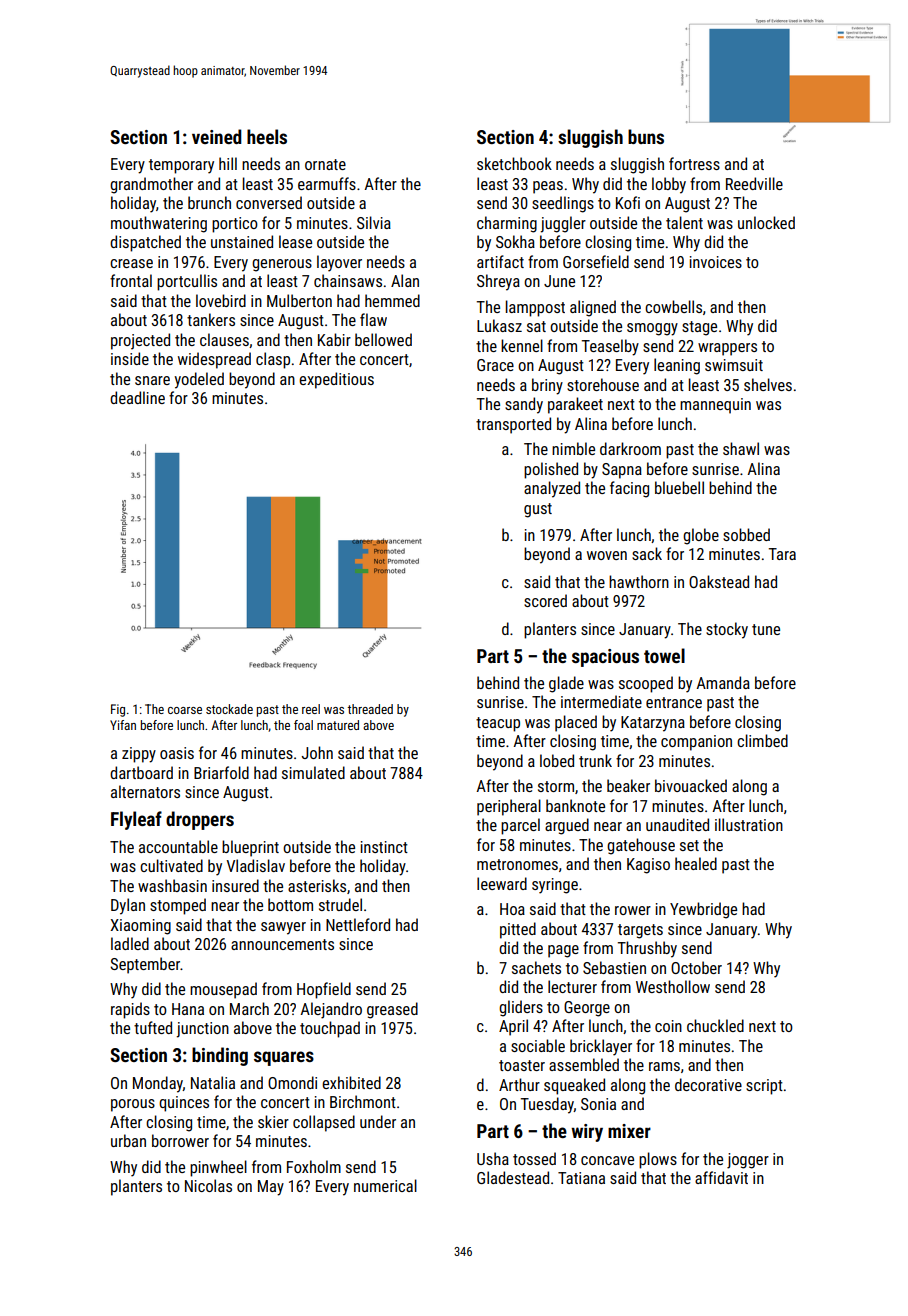  What do you see at coordinates (383, 339) in the screenshot?
I see `bellowed` at bounding box center [383, 339].
